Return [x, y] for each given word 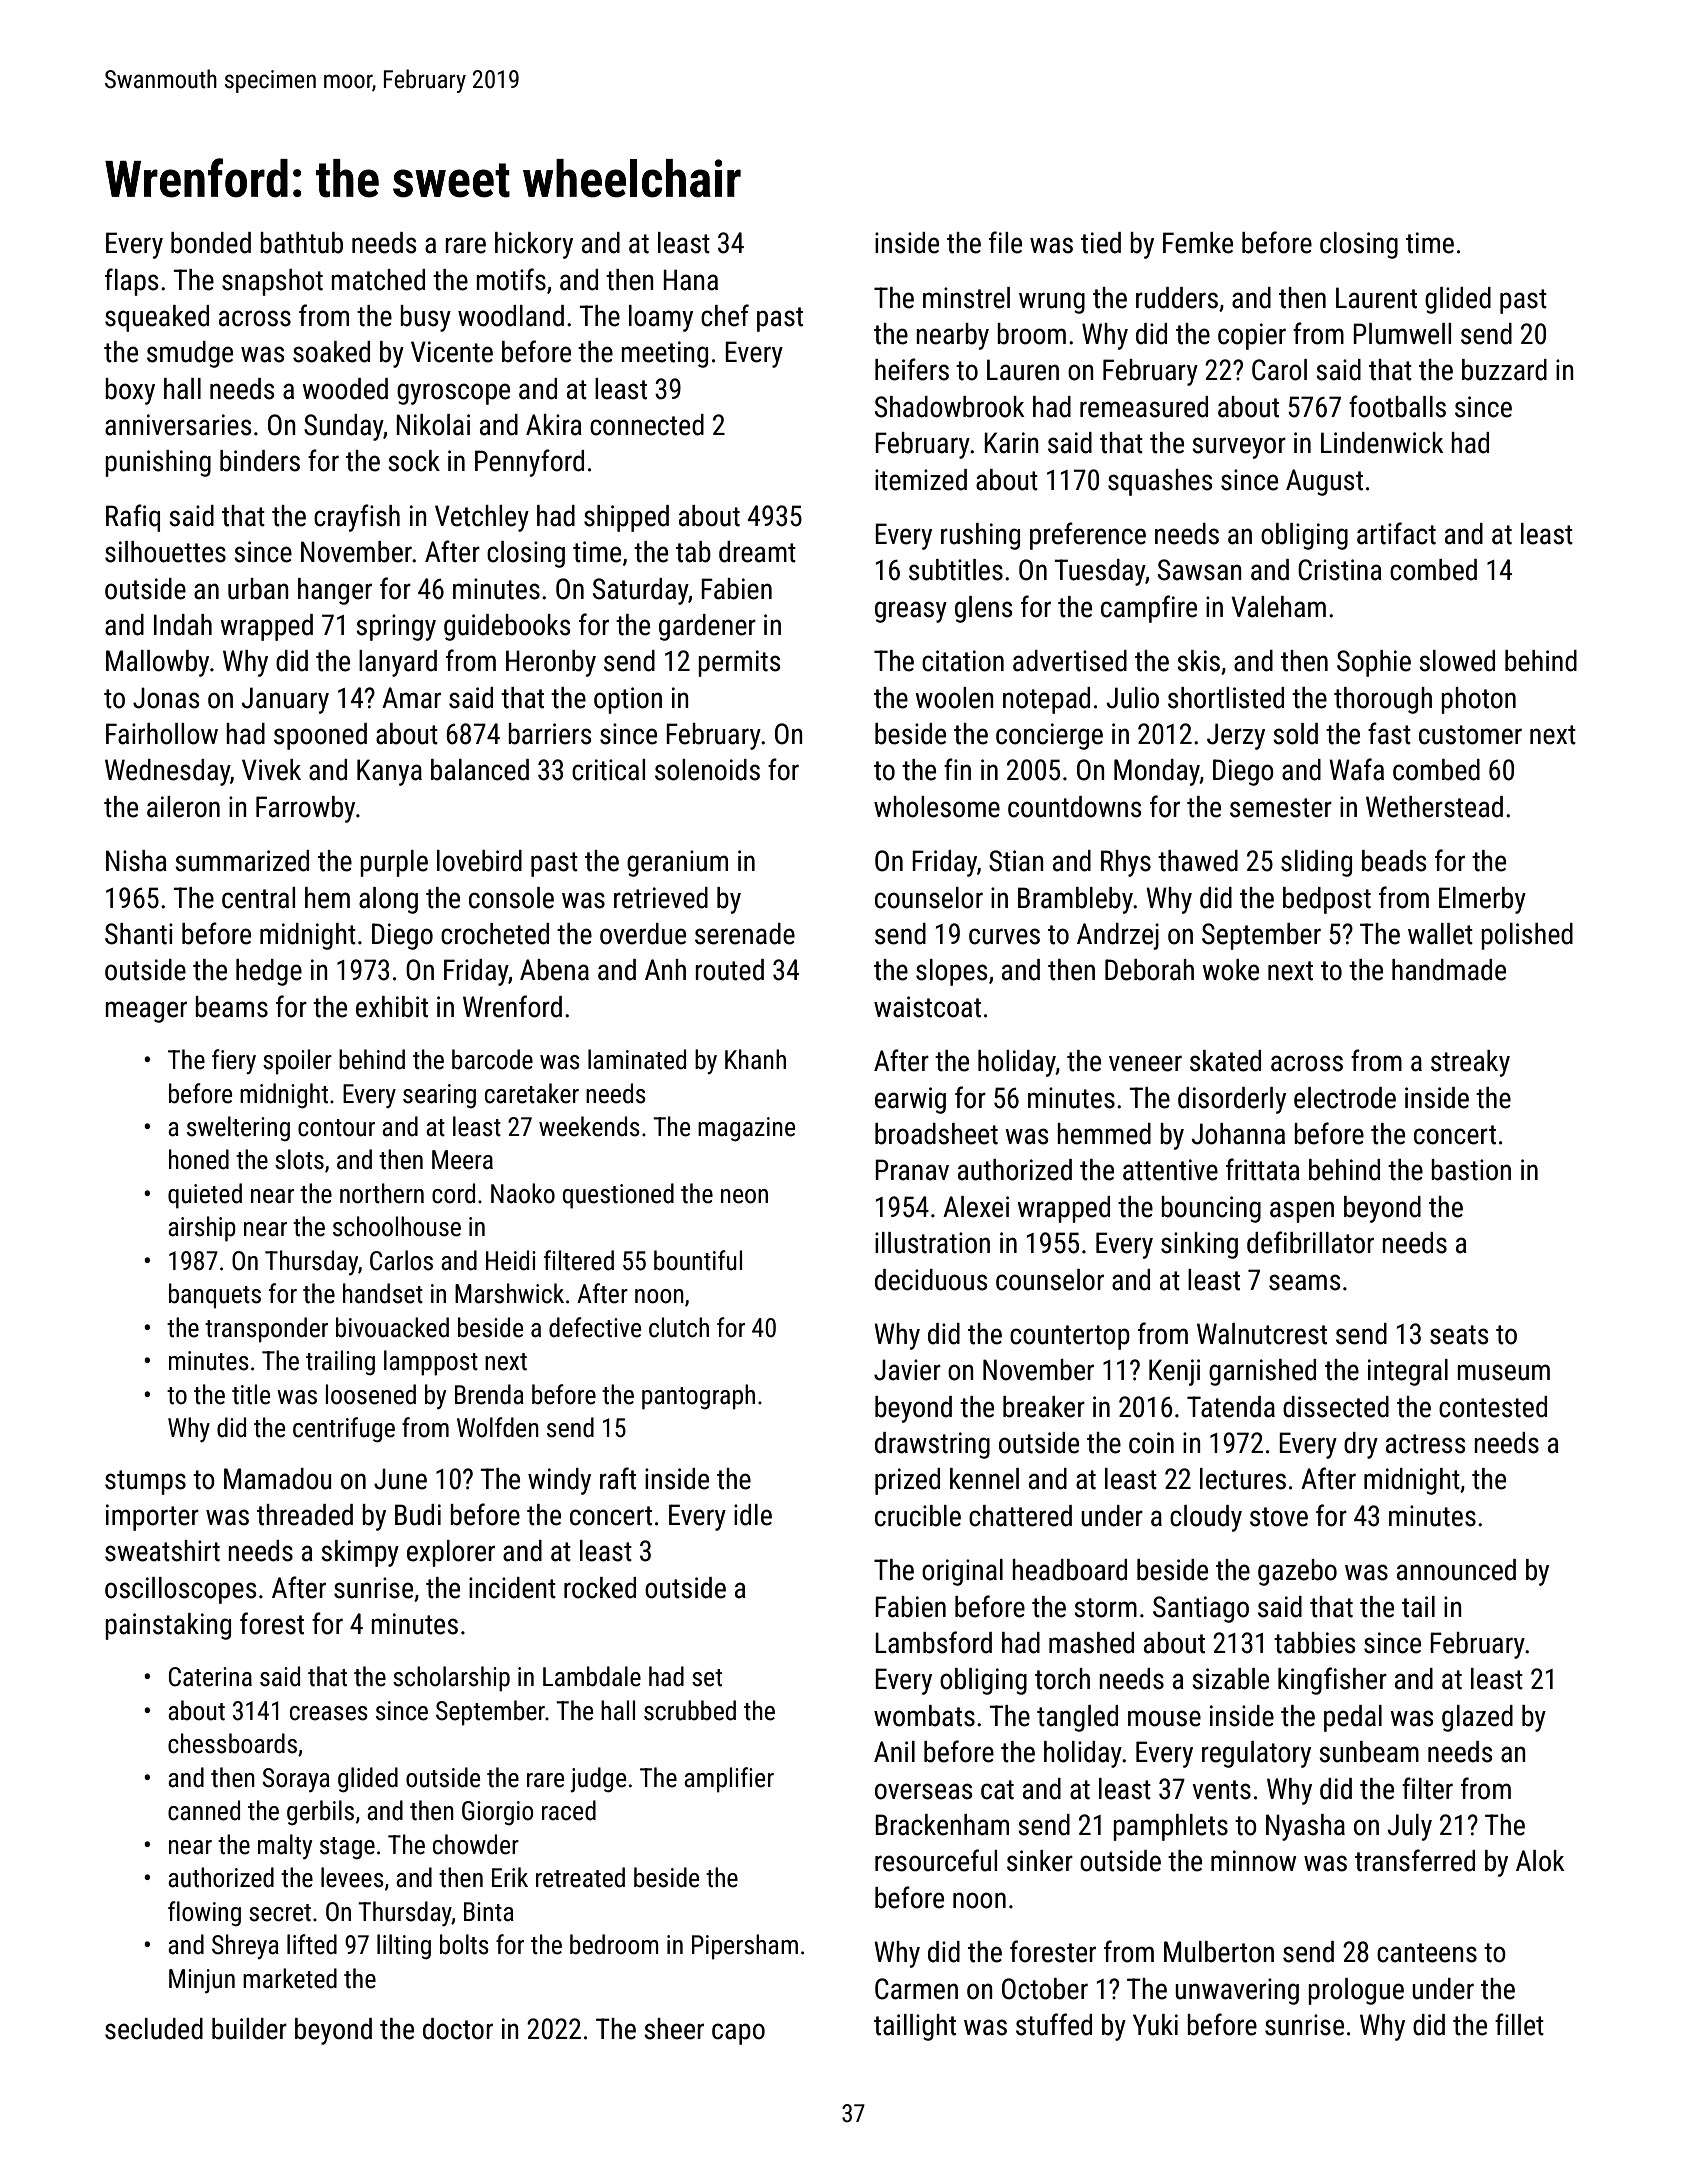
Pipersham [745, 1947]
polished [1527, 936]
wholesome [937, 807]
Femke [1198, 243]
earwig [910, 1100]
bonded [211, 243]
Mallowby [157, 663]
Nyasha [1305, 1827]
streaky [1470, 1063]
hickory [534, 245]
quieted [205, 1196]
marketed [290, 1978]
